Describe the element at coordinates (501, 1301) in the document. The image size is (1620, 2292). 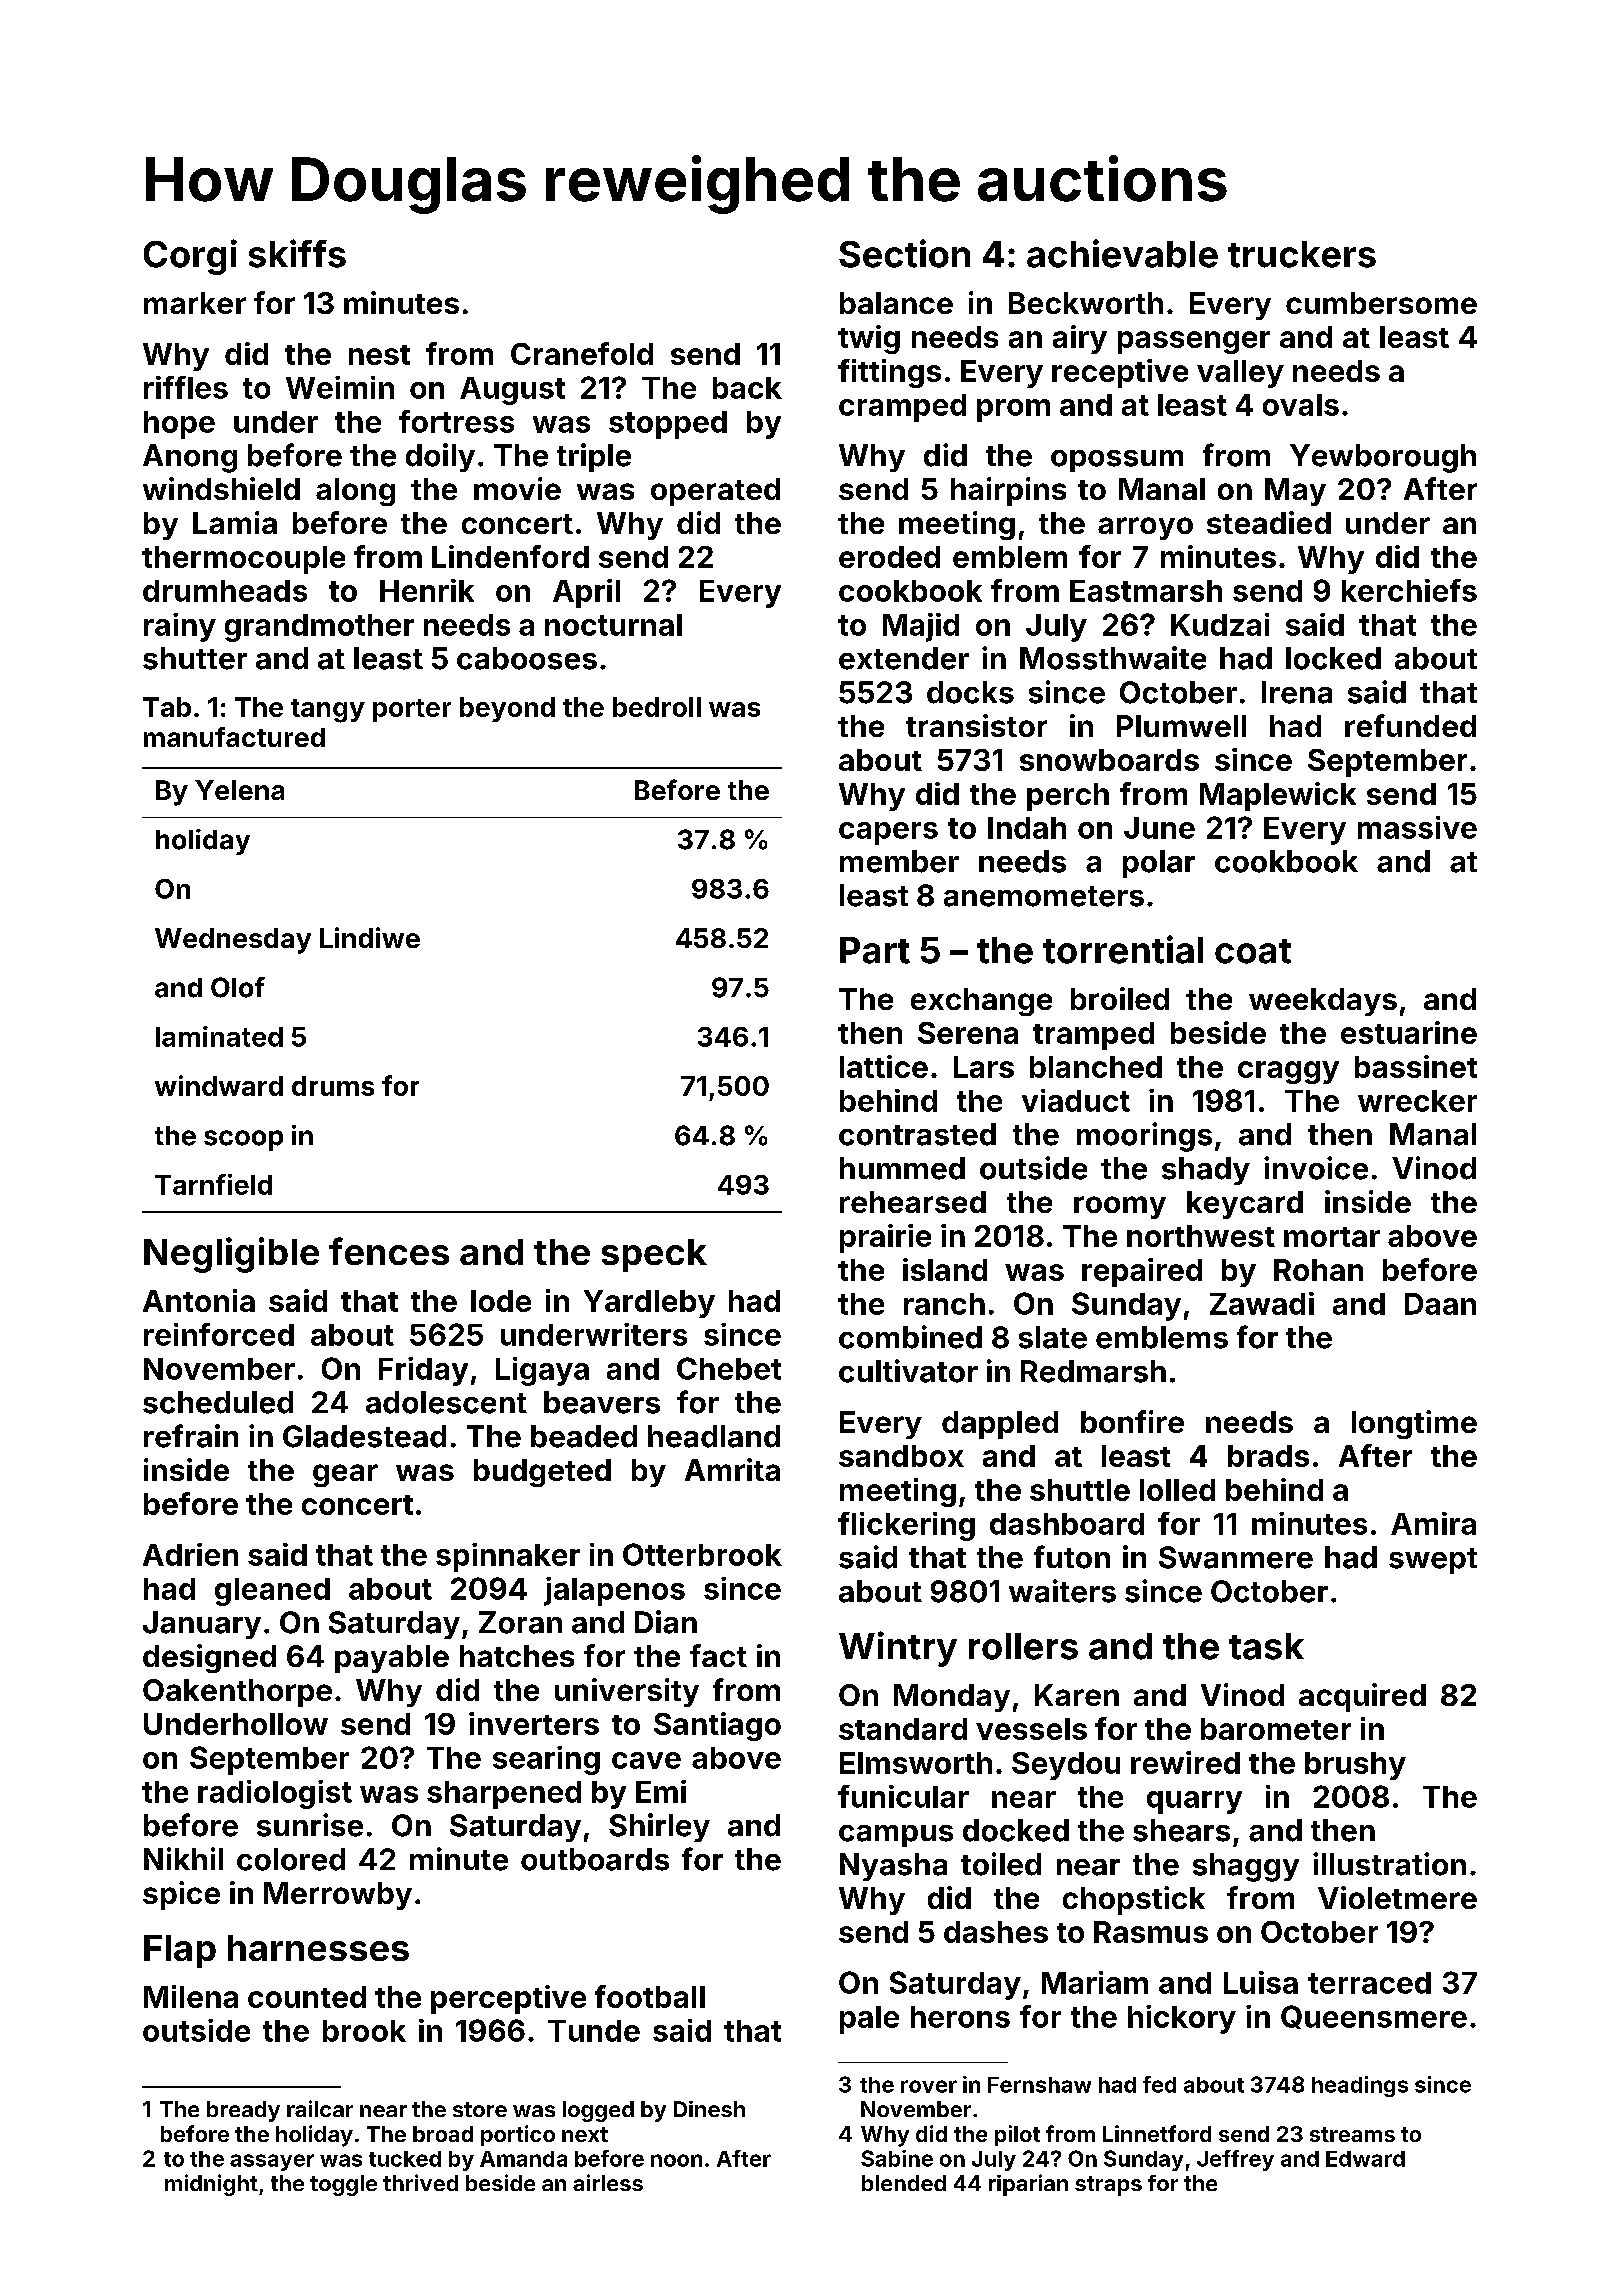
I see `lode` at that location.
